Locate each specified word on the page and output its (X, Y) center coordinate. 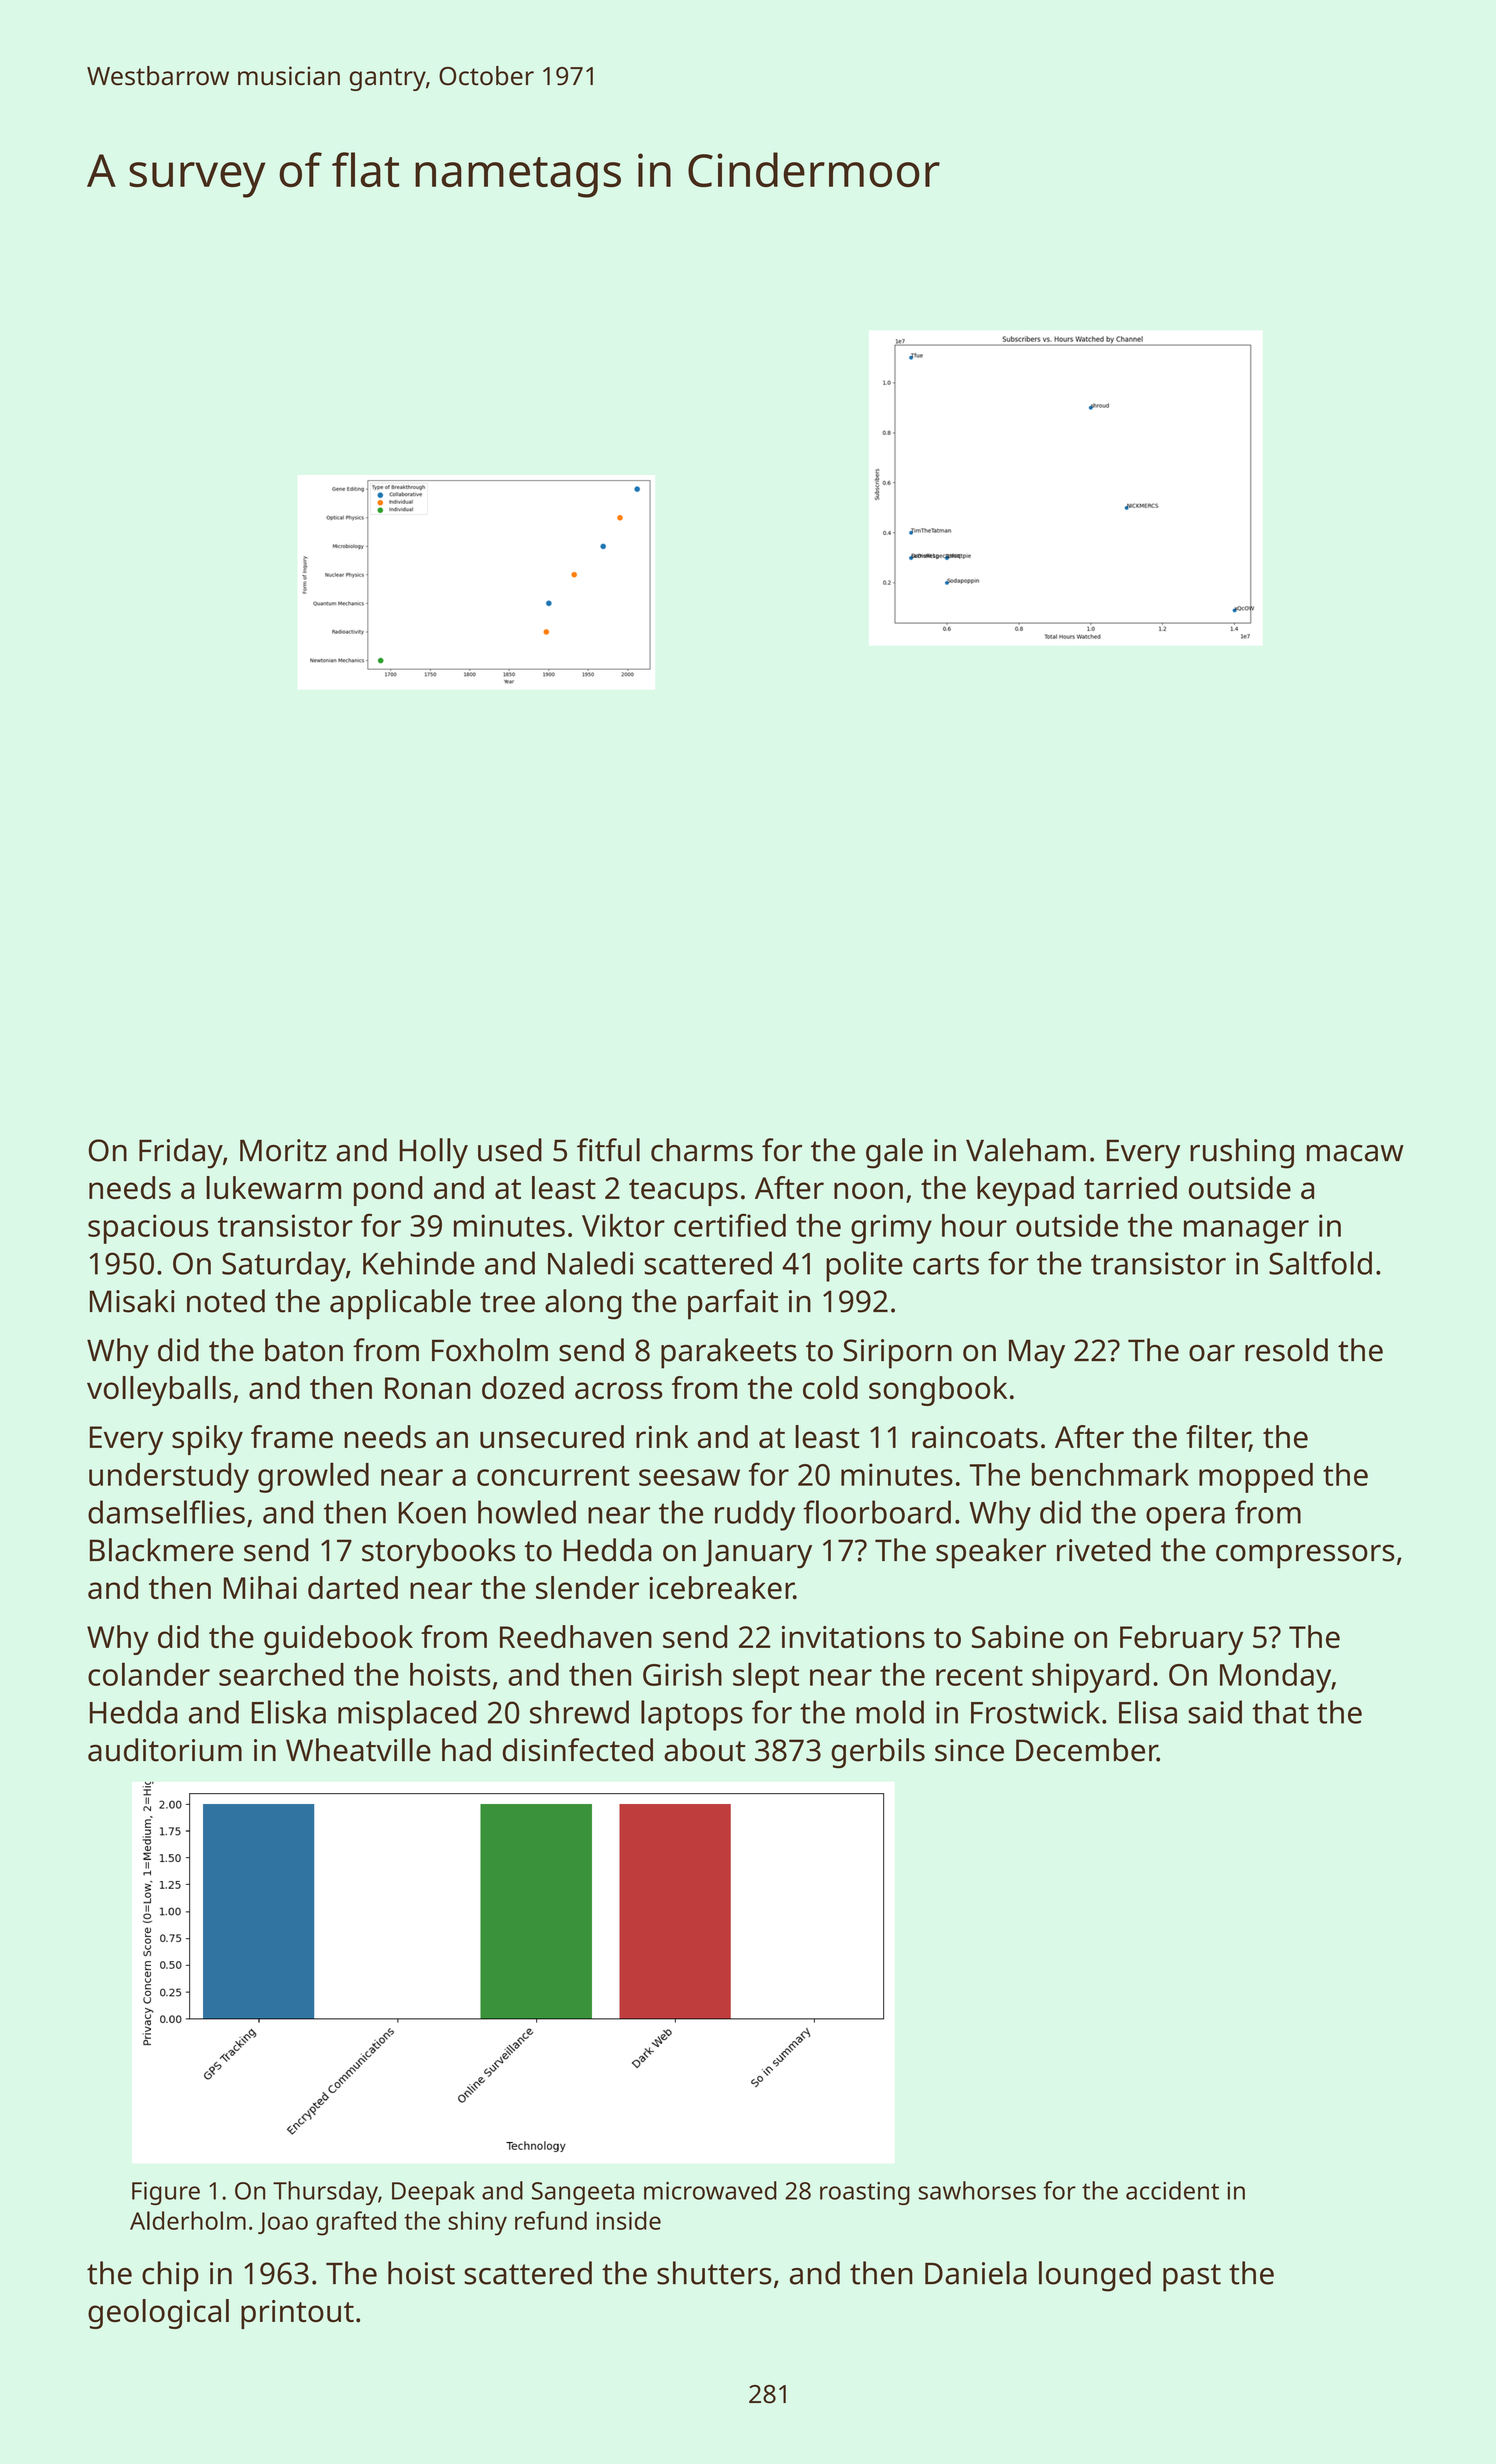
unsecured (552, 1436)
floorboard (877, 1512)
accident (1172, 2190)
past (1192, 2278)
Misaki (132, 1301)
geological (158, 2314)
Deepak (433, 2193)
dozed (523, 1387)
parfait (733, 1304)
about (705, 1750)
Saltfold (1320, 1263)
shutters (714, 2273)
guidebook (338, 1640)
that (1280, 1712)
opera (1185, 1519)
